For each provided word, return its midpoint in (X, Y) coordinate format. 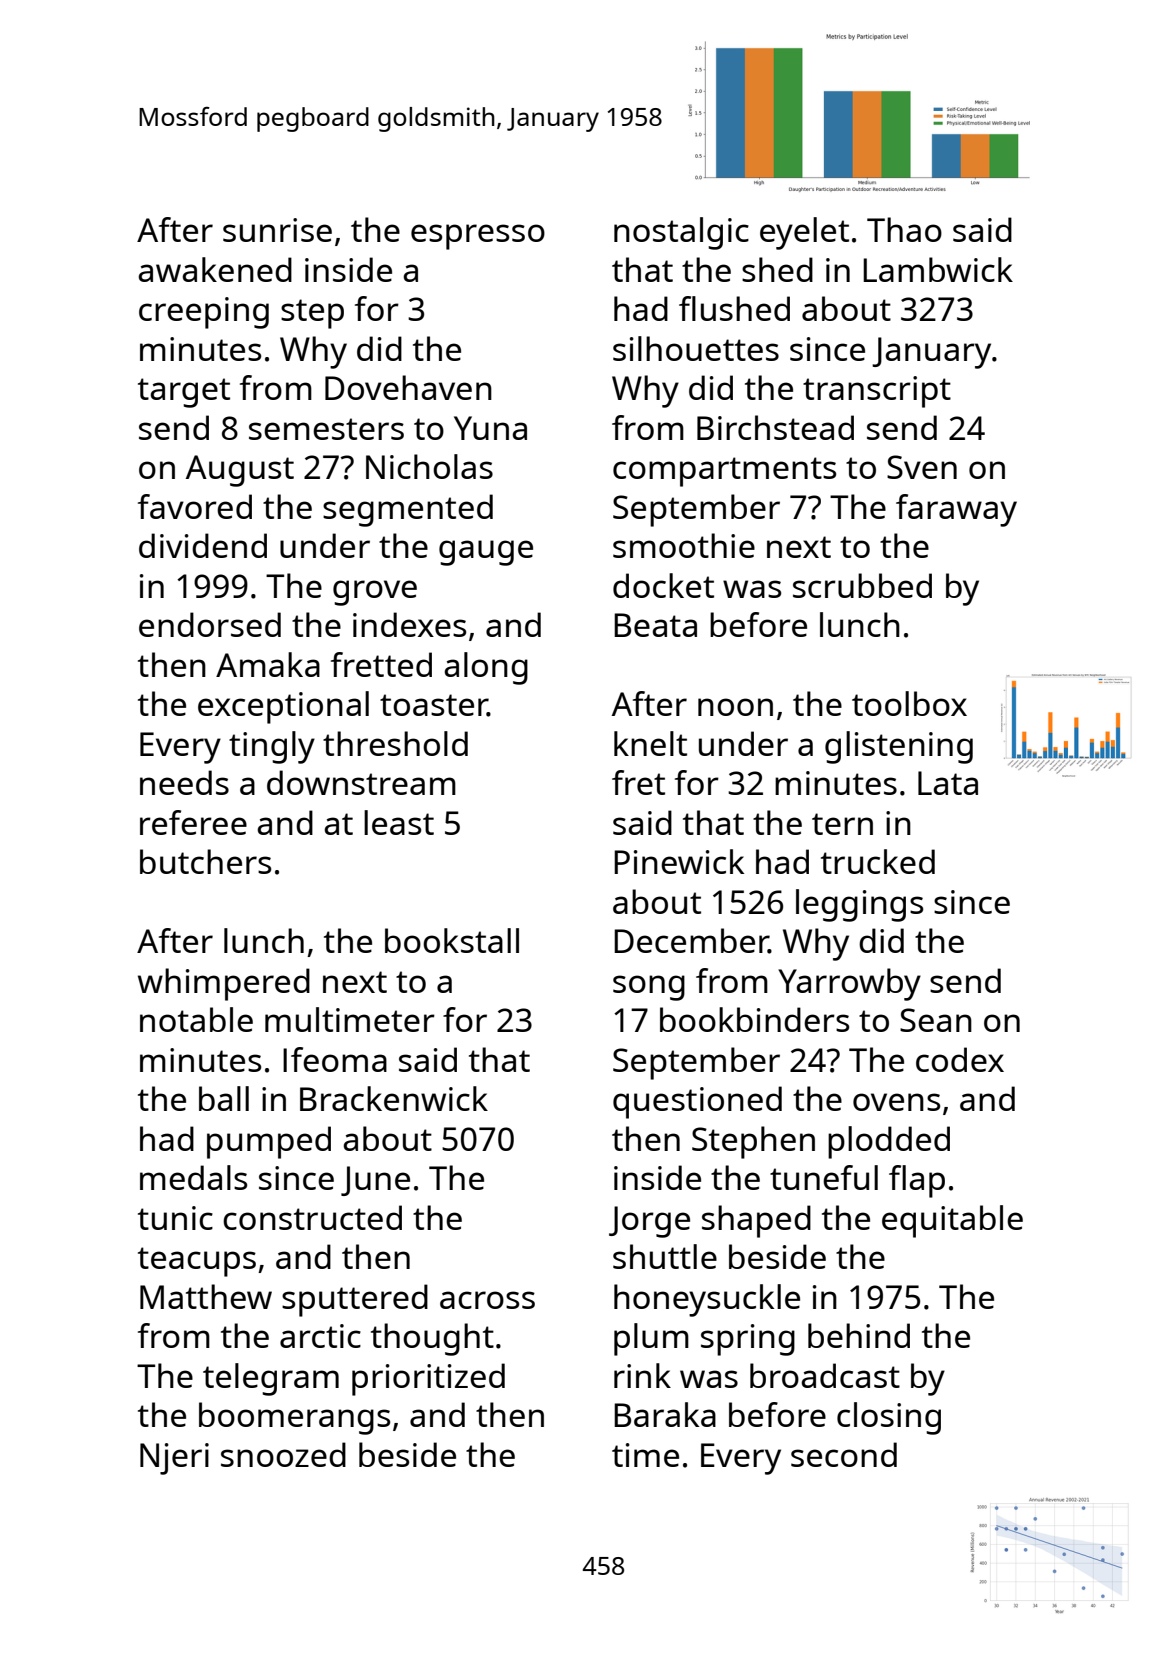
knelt (650, 743)
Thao (904, 229)
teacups (197, 1262)
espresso (478, 237)
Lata (948, 783)
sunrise (277, 230)
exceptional (283, 707)
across (487, 1300)
